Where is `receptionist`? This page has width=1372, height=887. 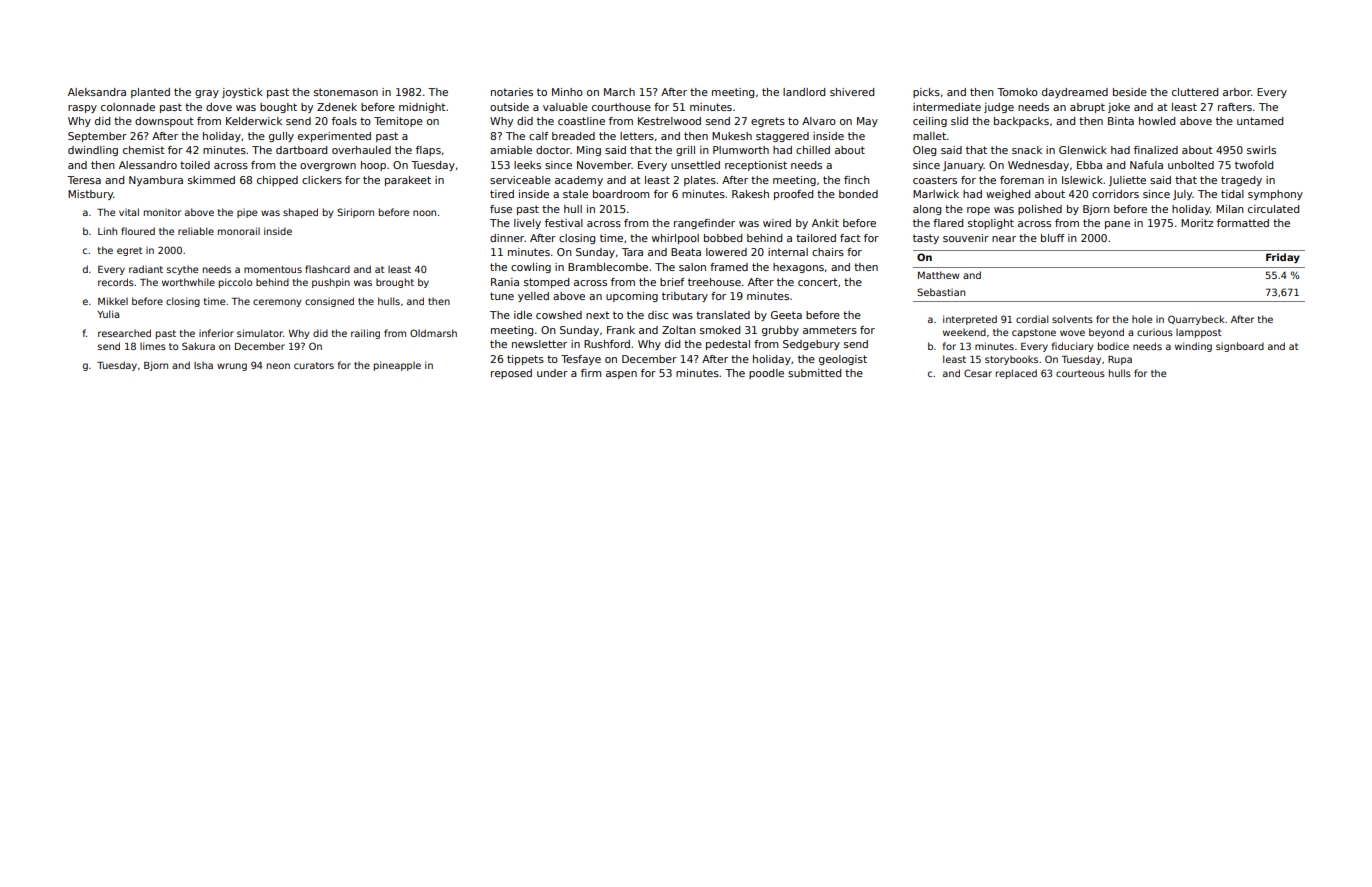
receptionist is located at coordinates (756, 166).
